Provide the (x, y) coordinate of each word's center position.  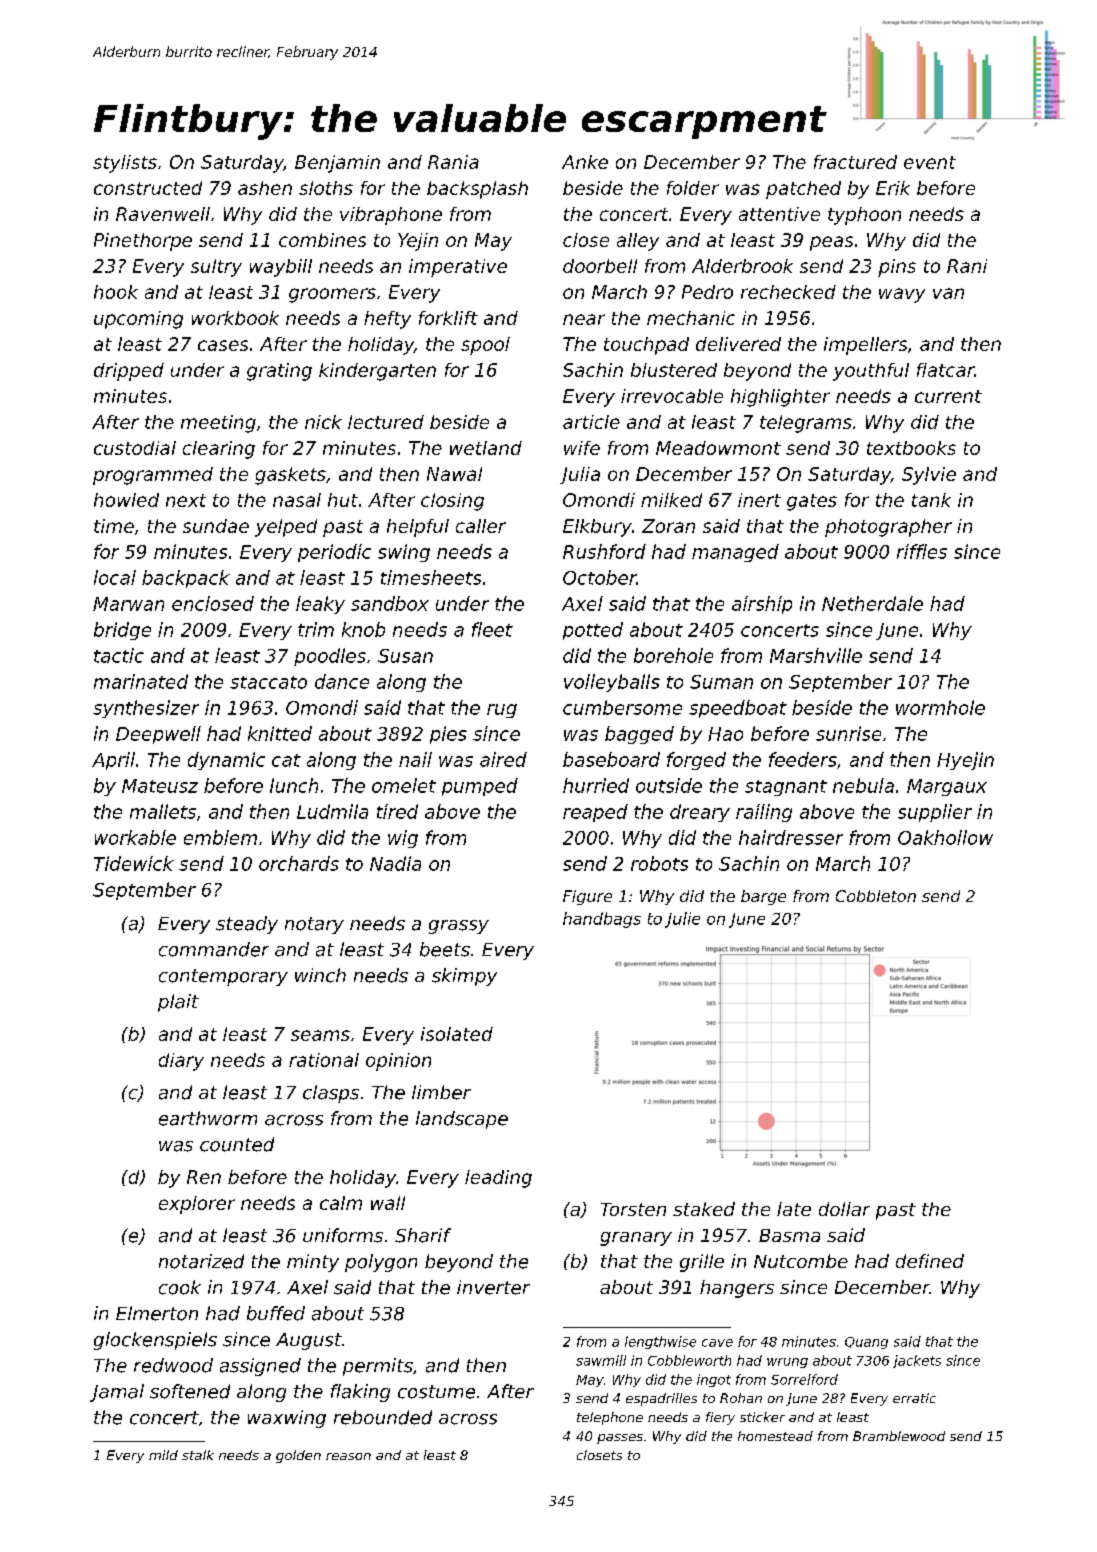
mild (163, 1455)
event (930, 162)
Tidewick (134, 863)
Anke (585, 162)
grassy (459, 927)
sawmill (601, 1360)
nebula (863, 785)
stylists (125, 164)
